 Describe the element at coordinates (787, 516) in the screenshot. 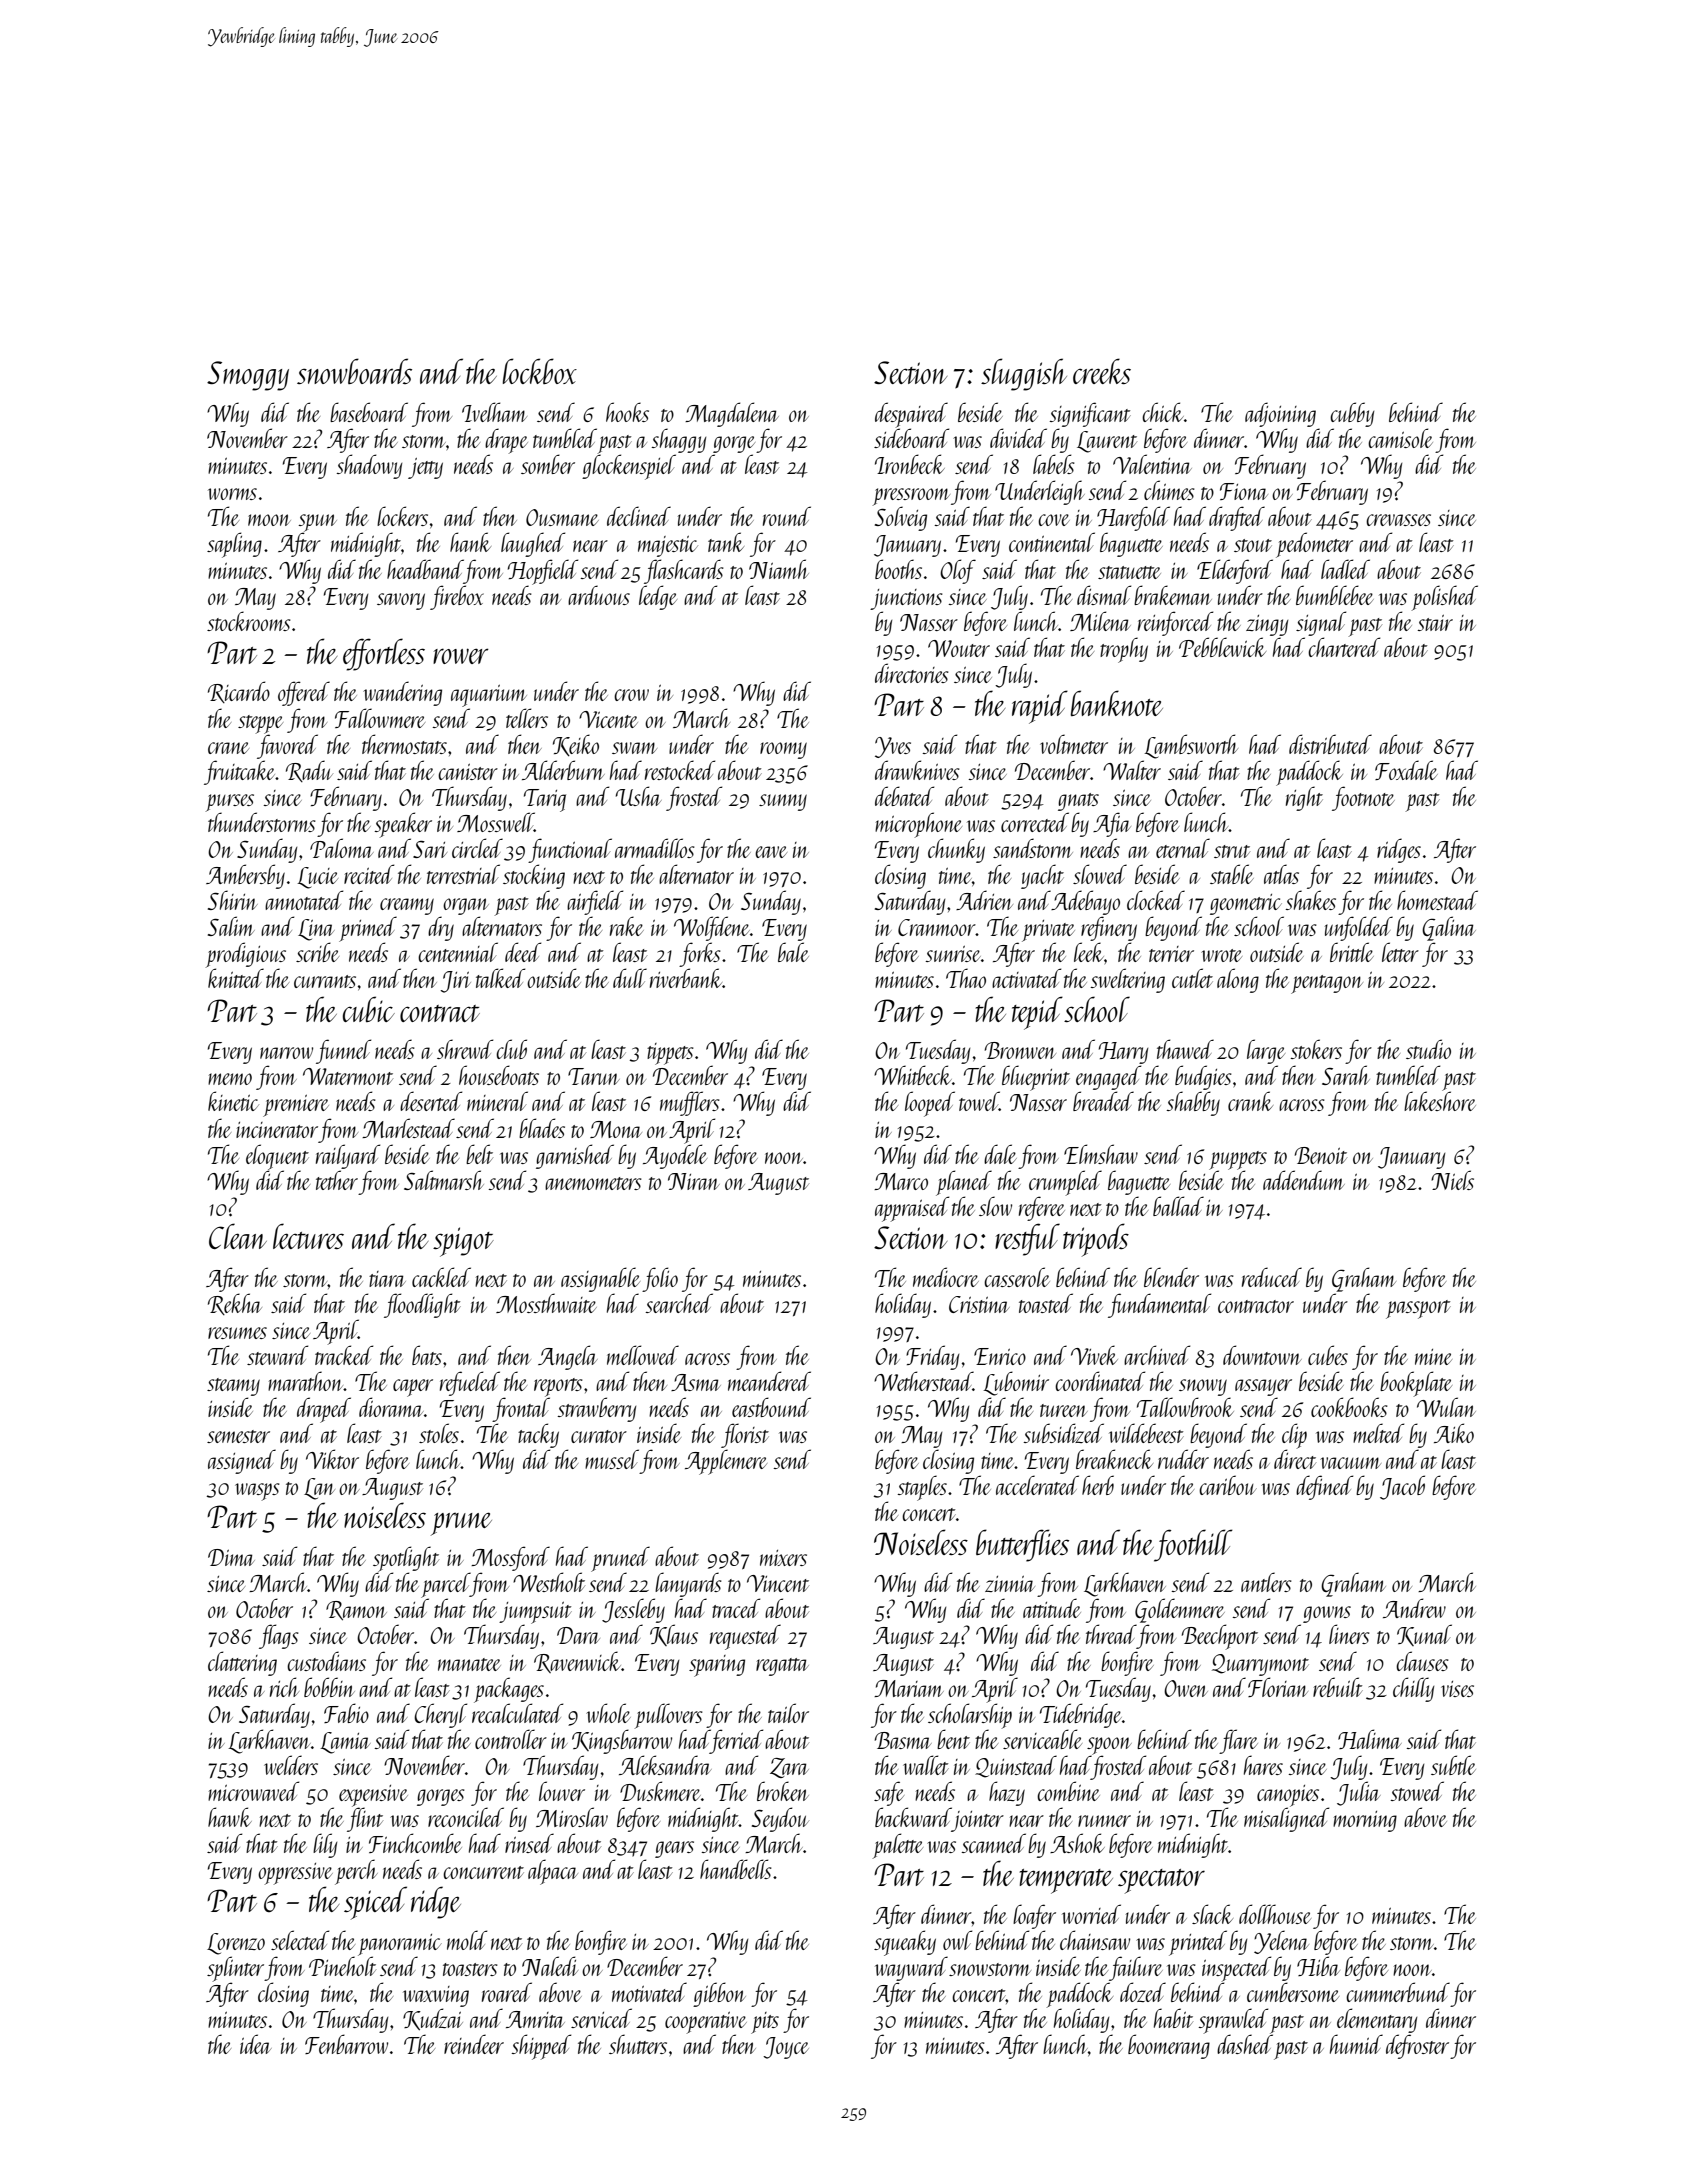

I see `round` at that location.
